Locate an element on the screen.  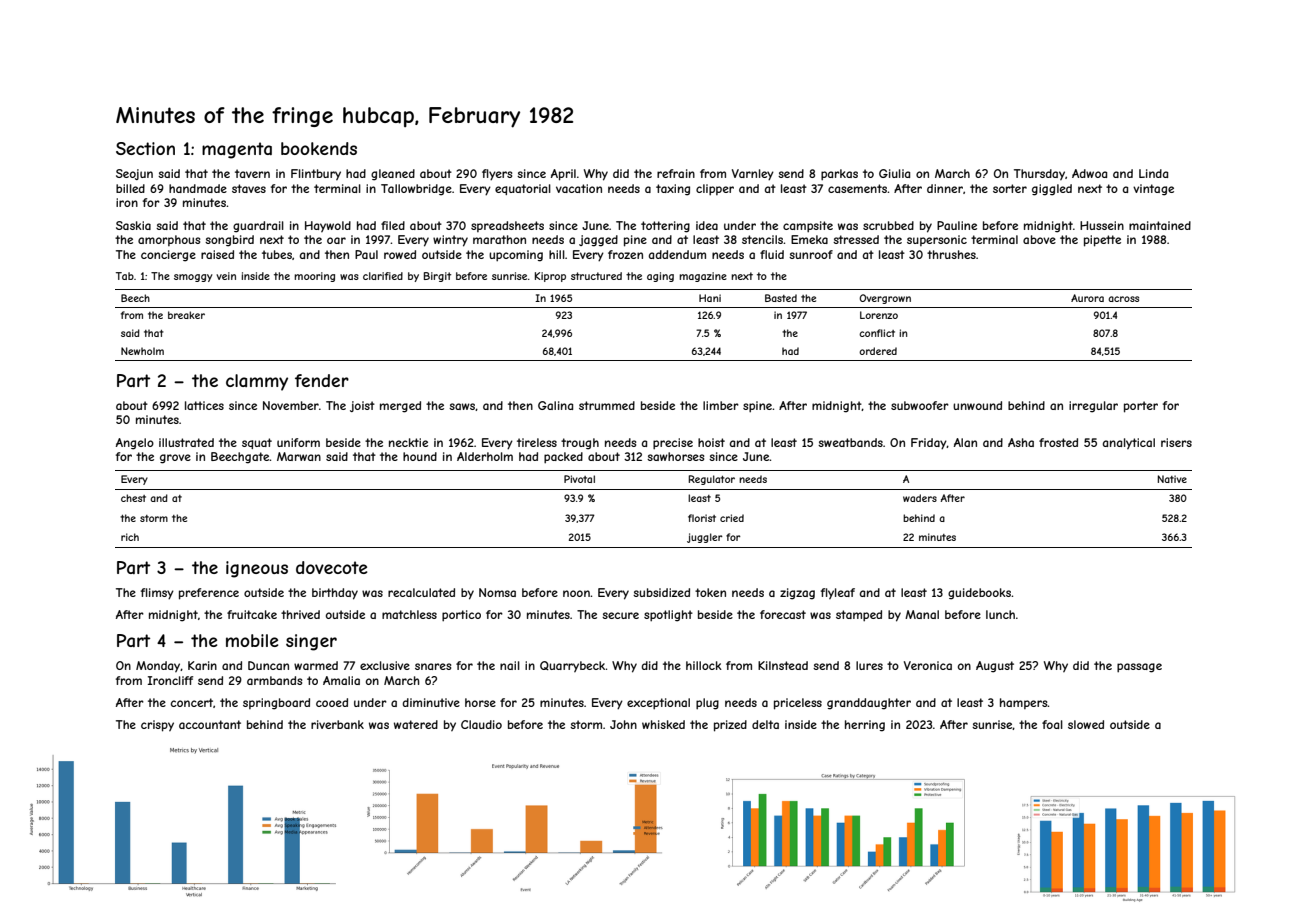
strummed is located at coordinates (607, 405).
